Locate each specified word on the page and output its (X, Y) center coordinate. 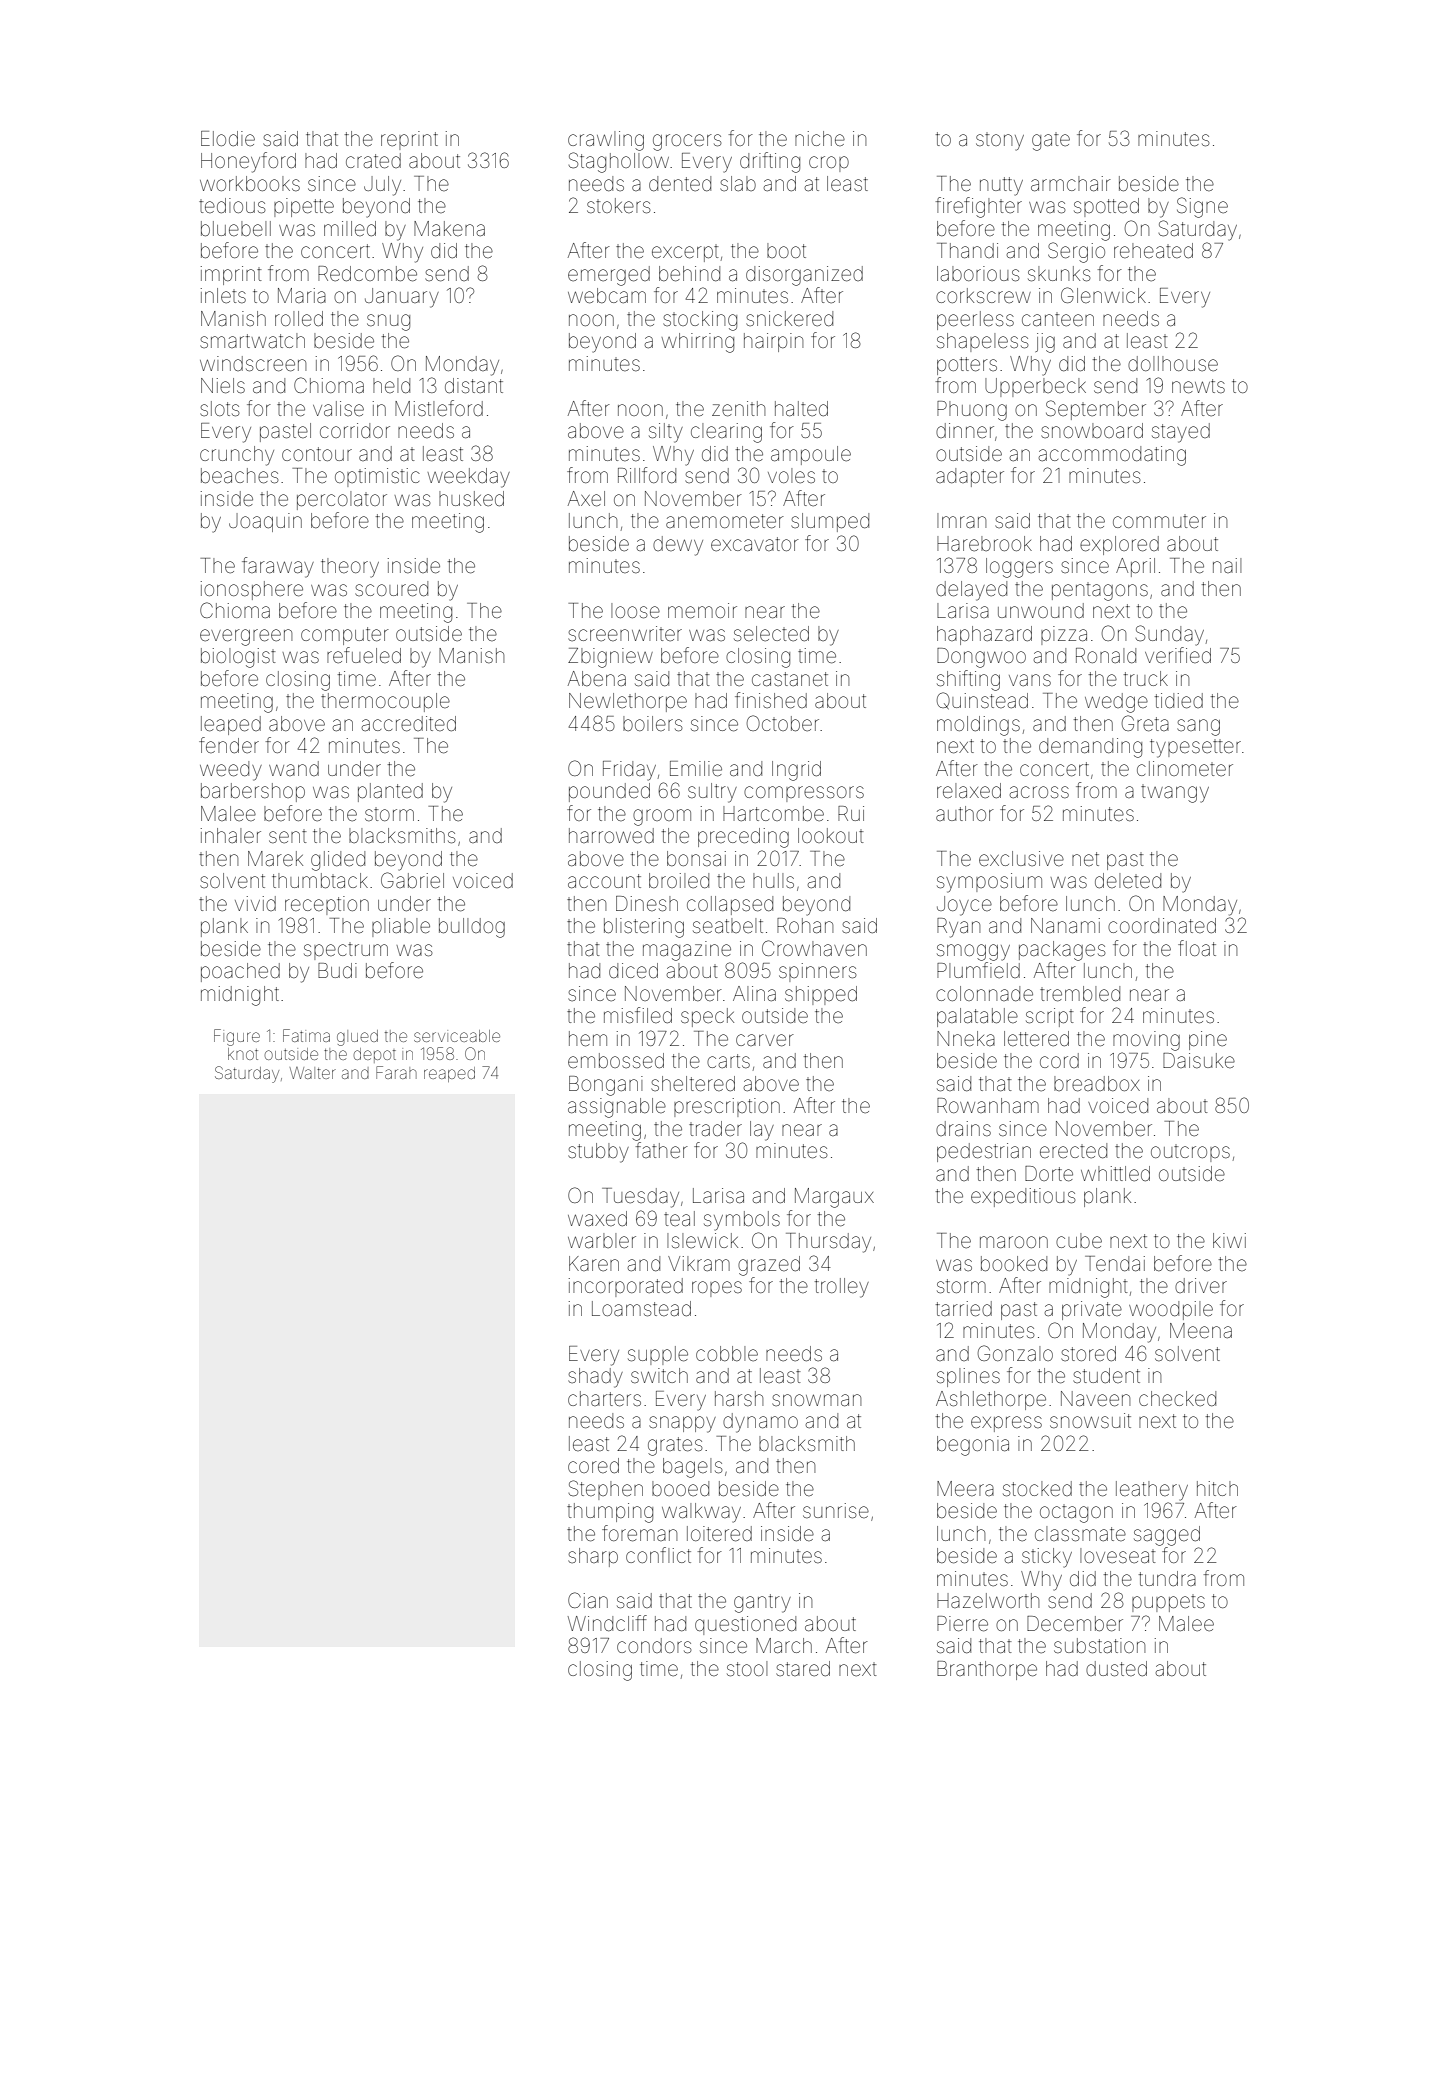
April (1135, 567)
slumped (830, 522)
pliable (401, 927)
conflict (658, 1555)
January (402, 298)
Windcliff (607, 1623)
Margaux (834, 1198)
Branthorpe (987, 1670)
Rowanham (988, 1105)
